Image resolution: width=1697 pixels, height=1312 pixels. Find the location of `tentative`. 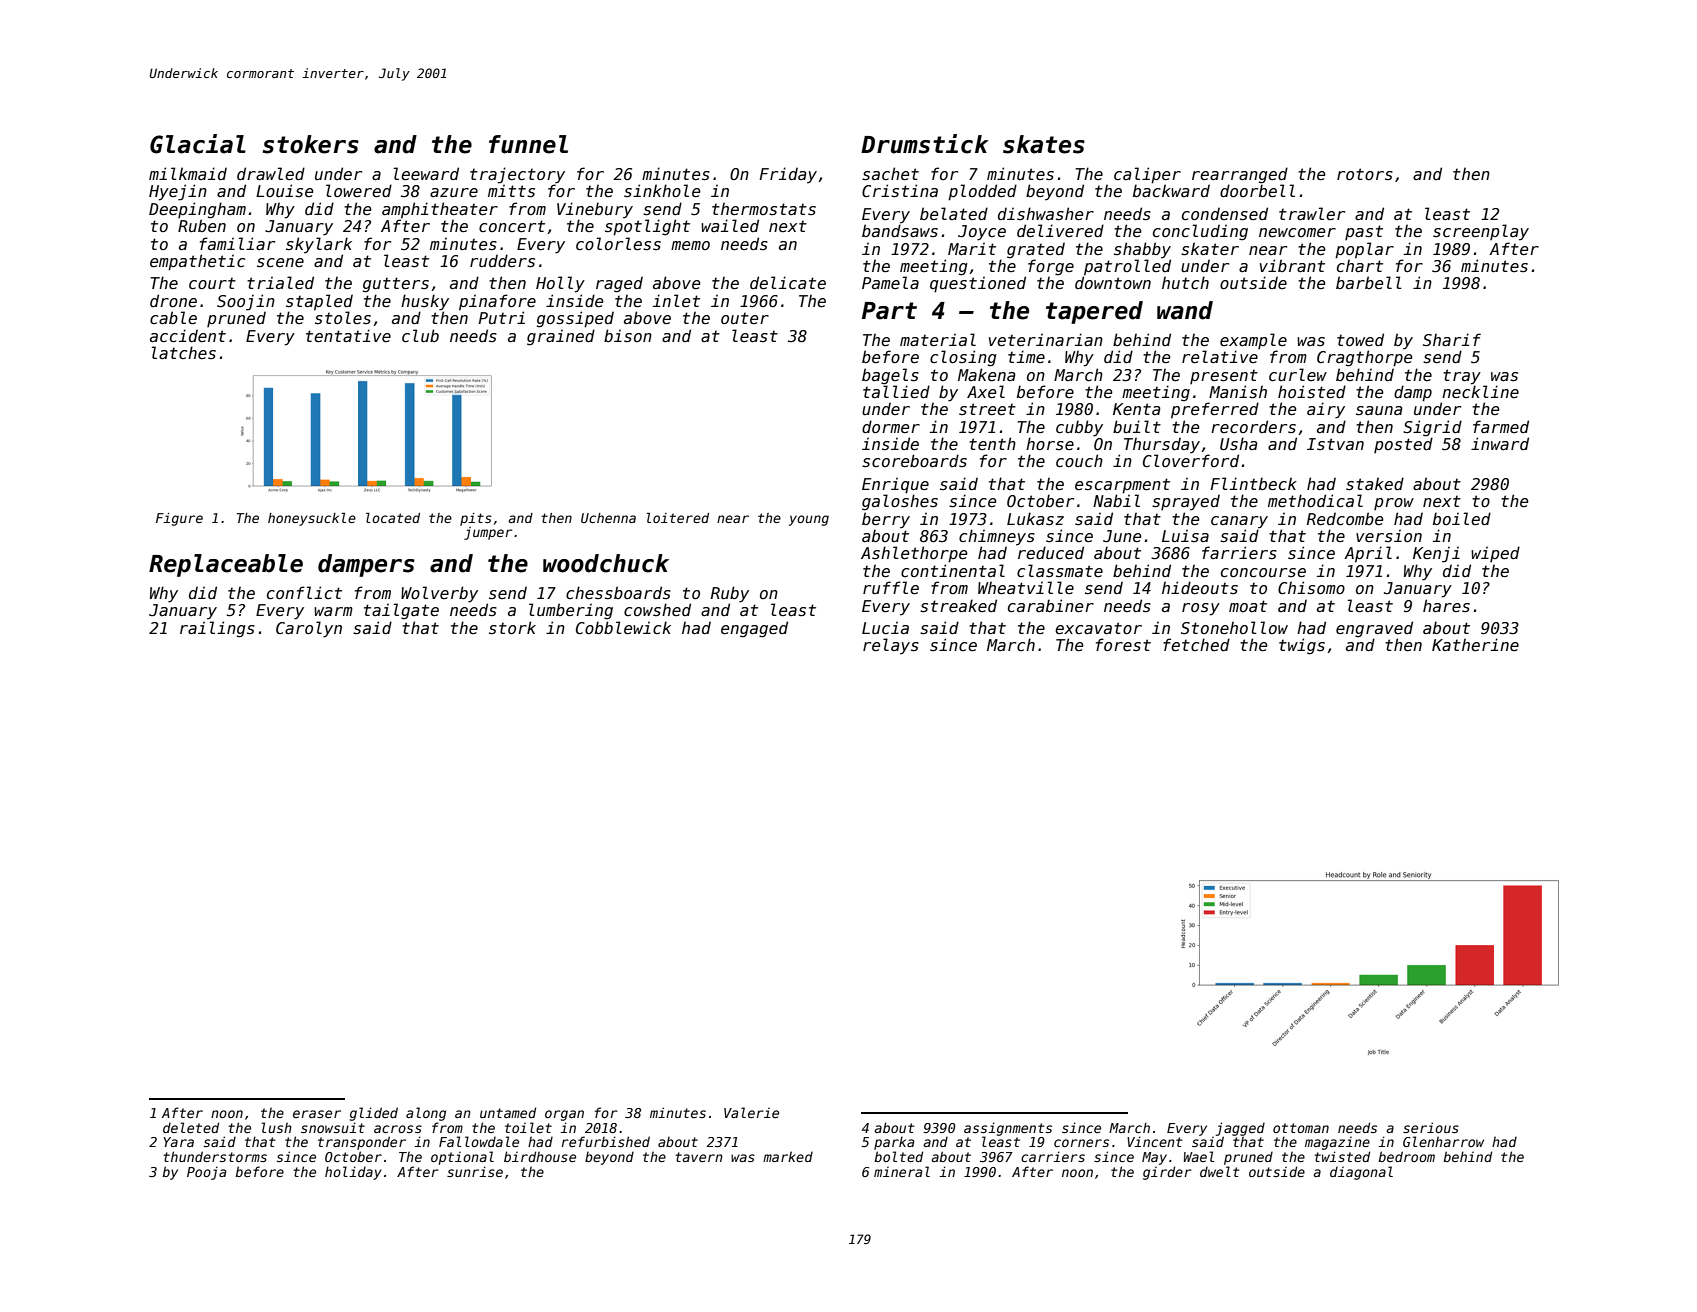

tentative is located at coordinates (348, 335).
